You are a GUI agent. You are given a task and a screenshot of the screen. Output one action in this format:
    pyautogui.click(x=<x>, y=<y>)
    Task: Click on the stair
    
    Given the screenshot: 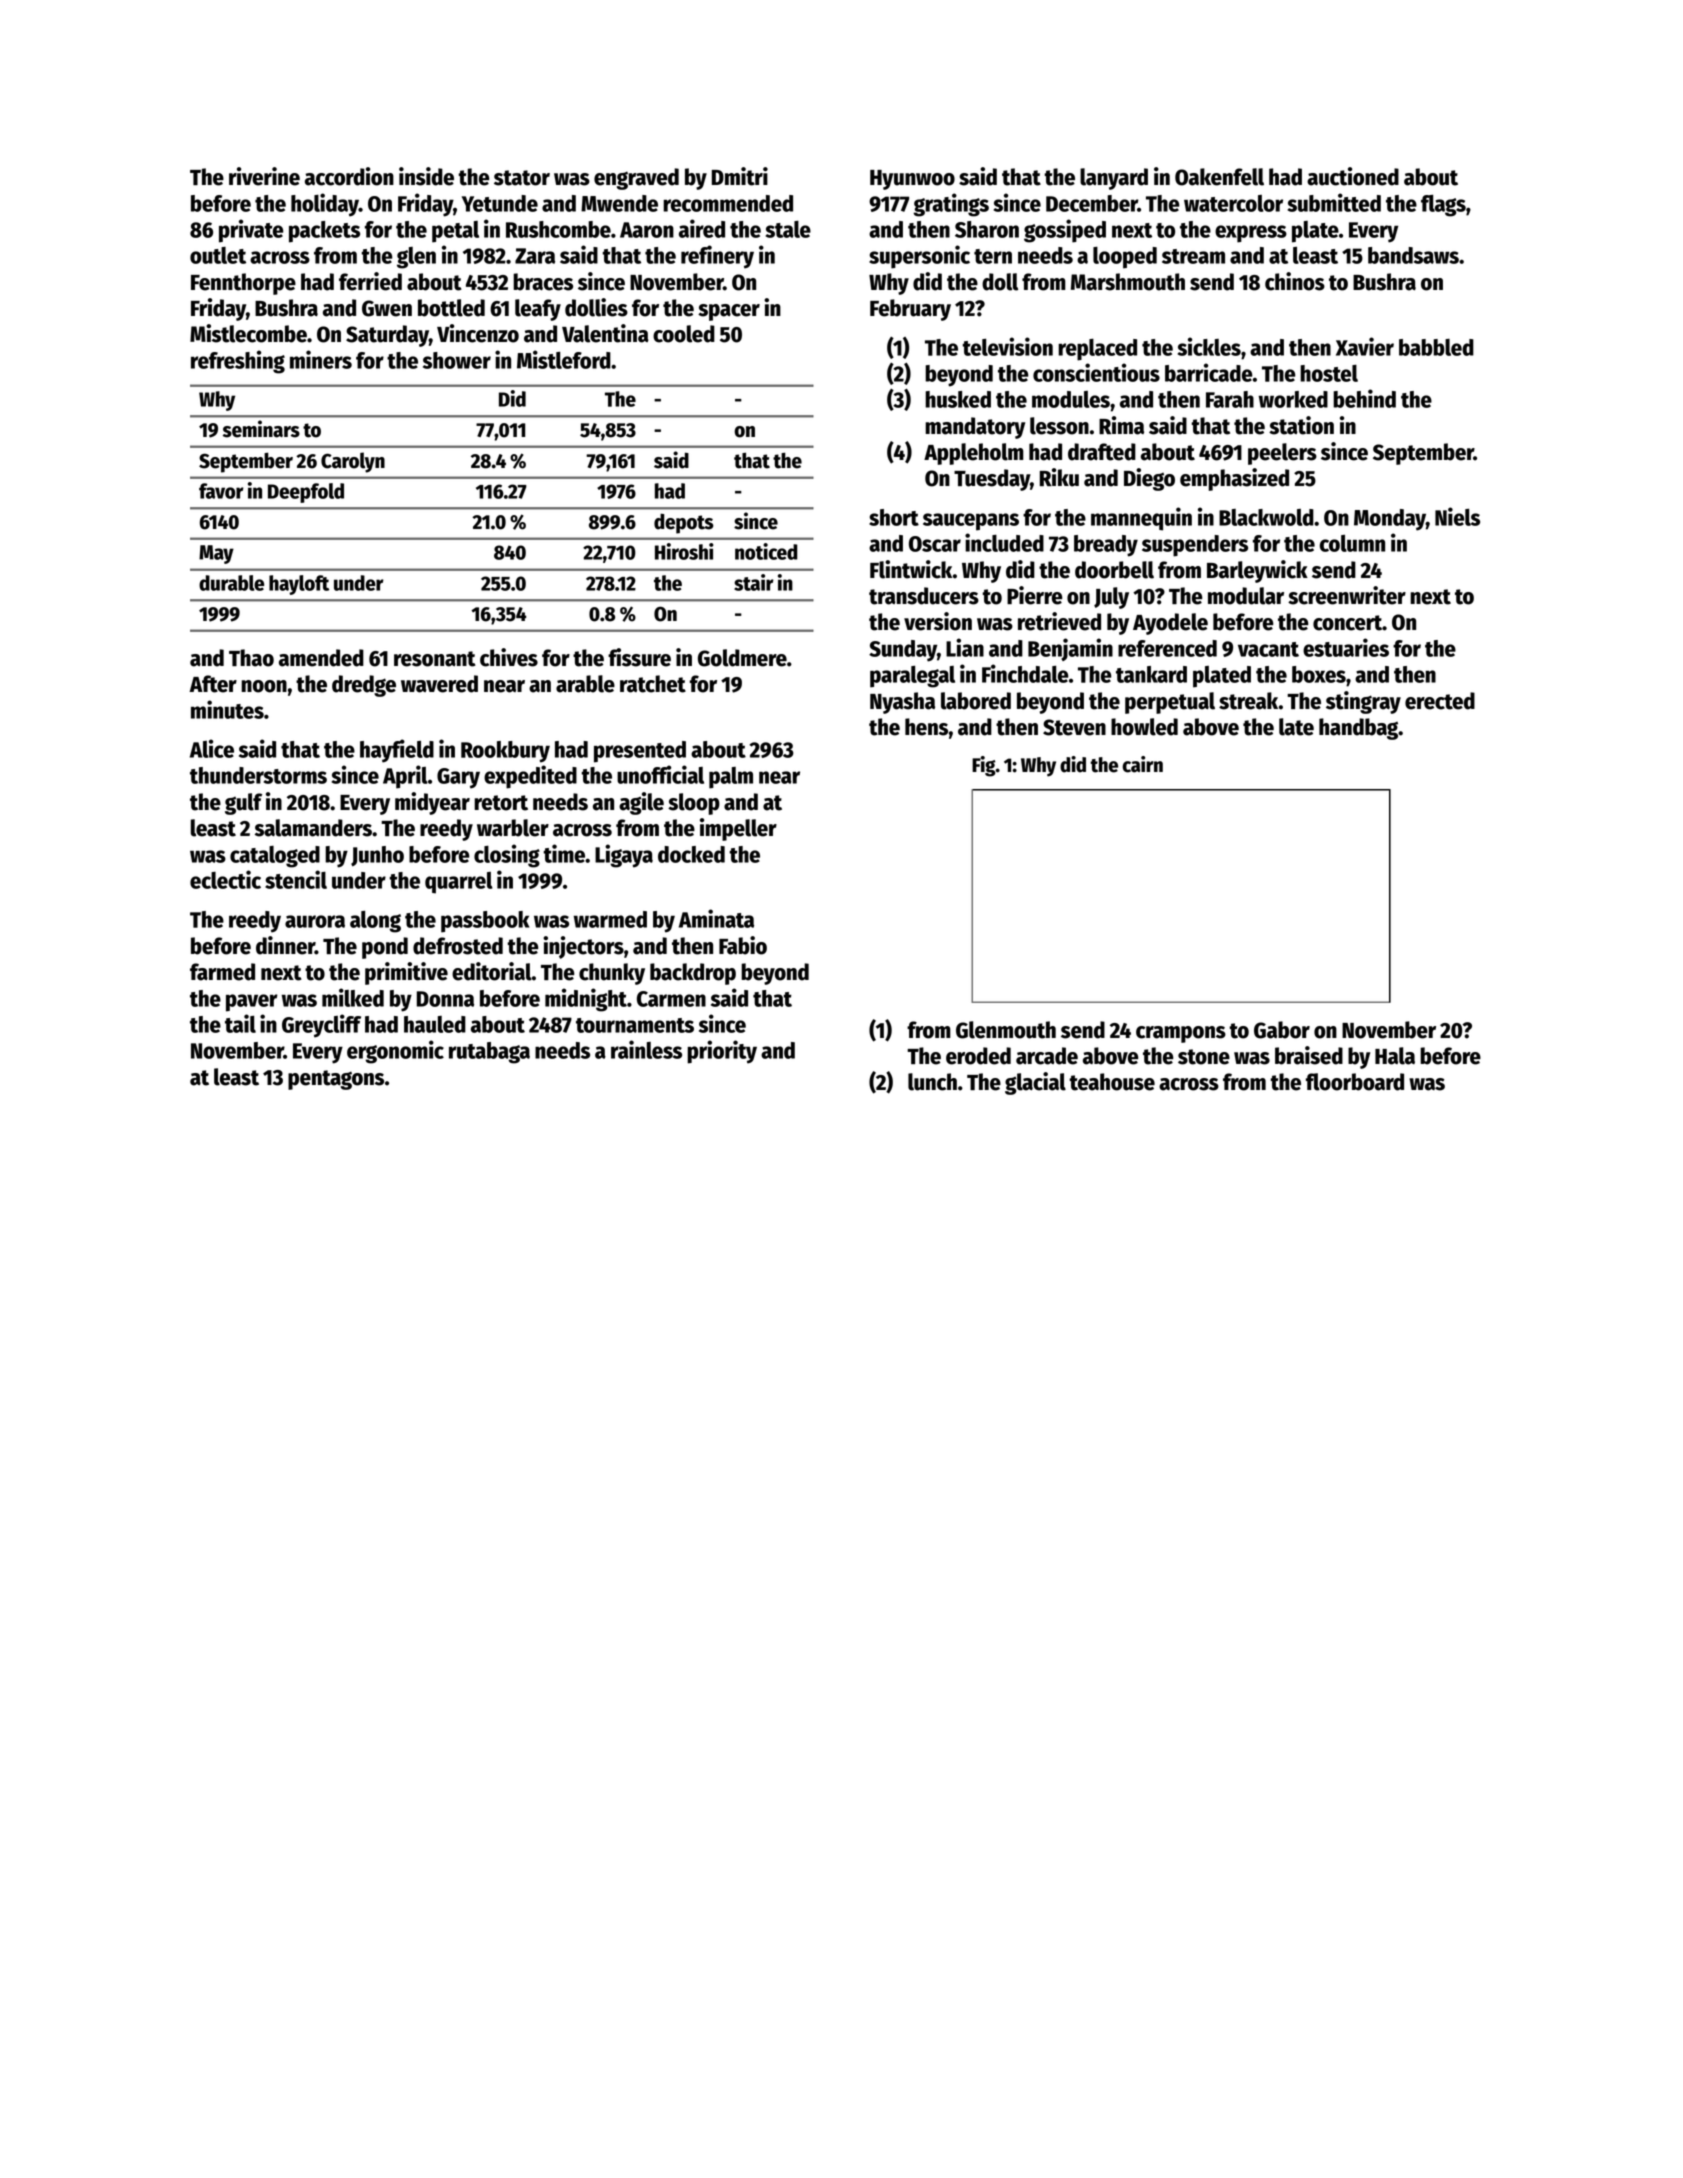 What is the action you would take?
    pyautogui.click(x=754, y=582)
